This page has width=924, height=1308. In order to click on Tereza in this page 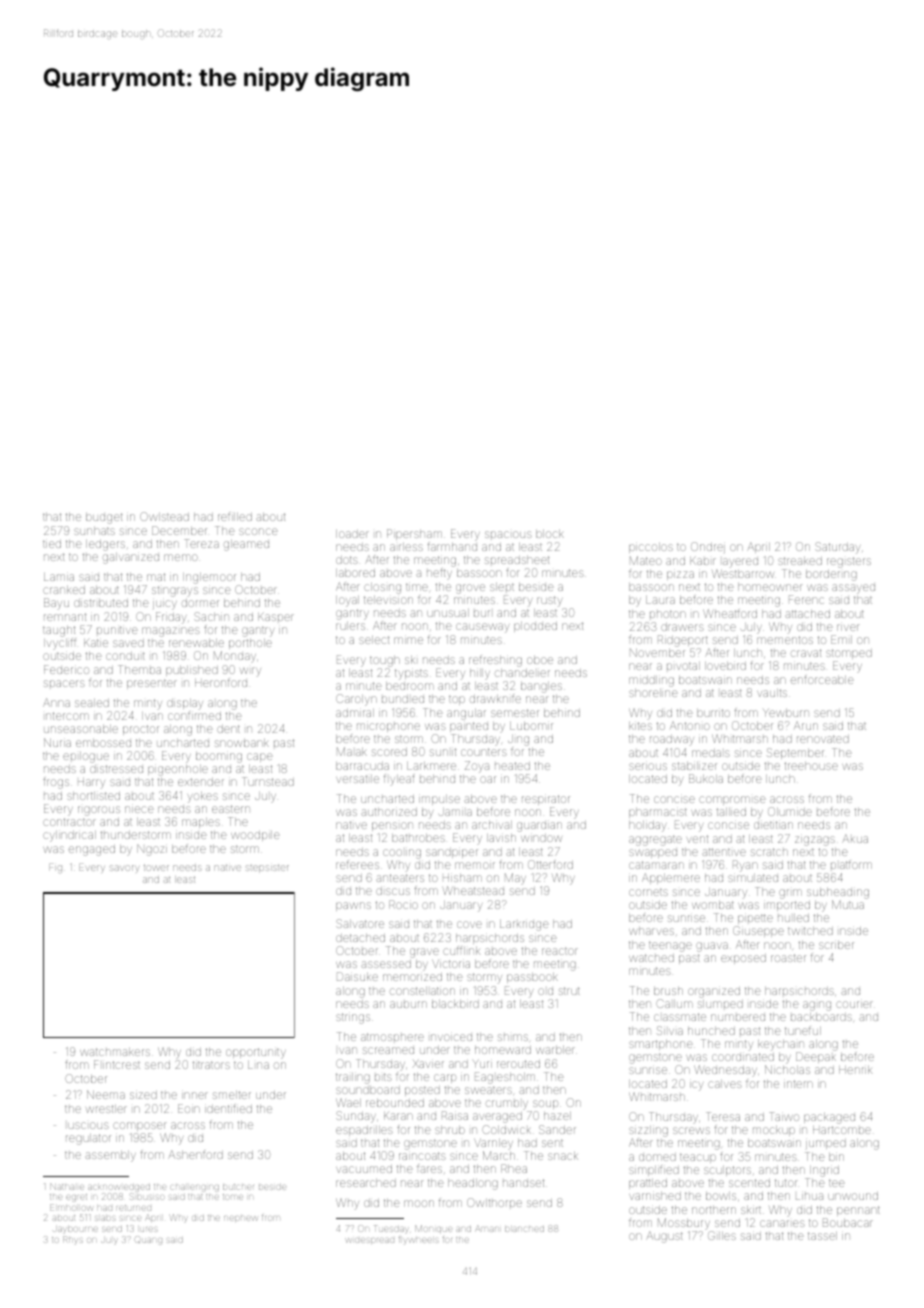, I will do `click(201, 543)`.
